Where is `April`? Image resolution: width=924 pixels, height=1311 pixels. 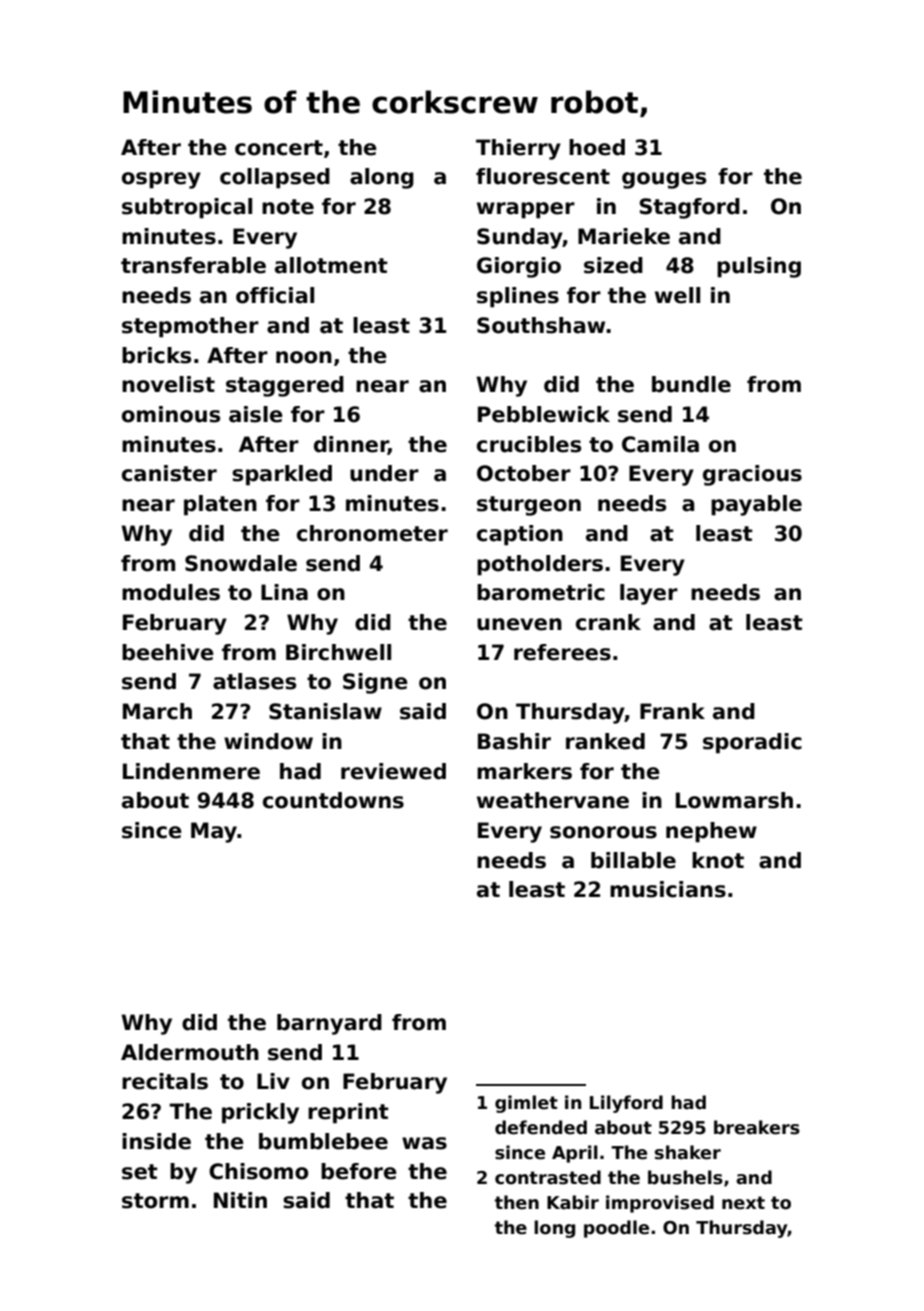 April is located at coordinates (575, 1154).
